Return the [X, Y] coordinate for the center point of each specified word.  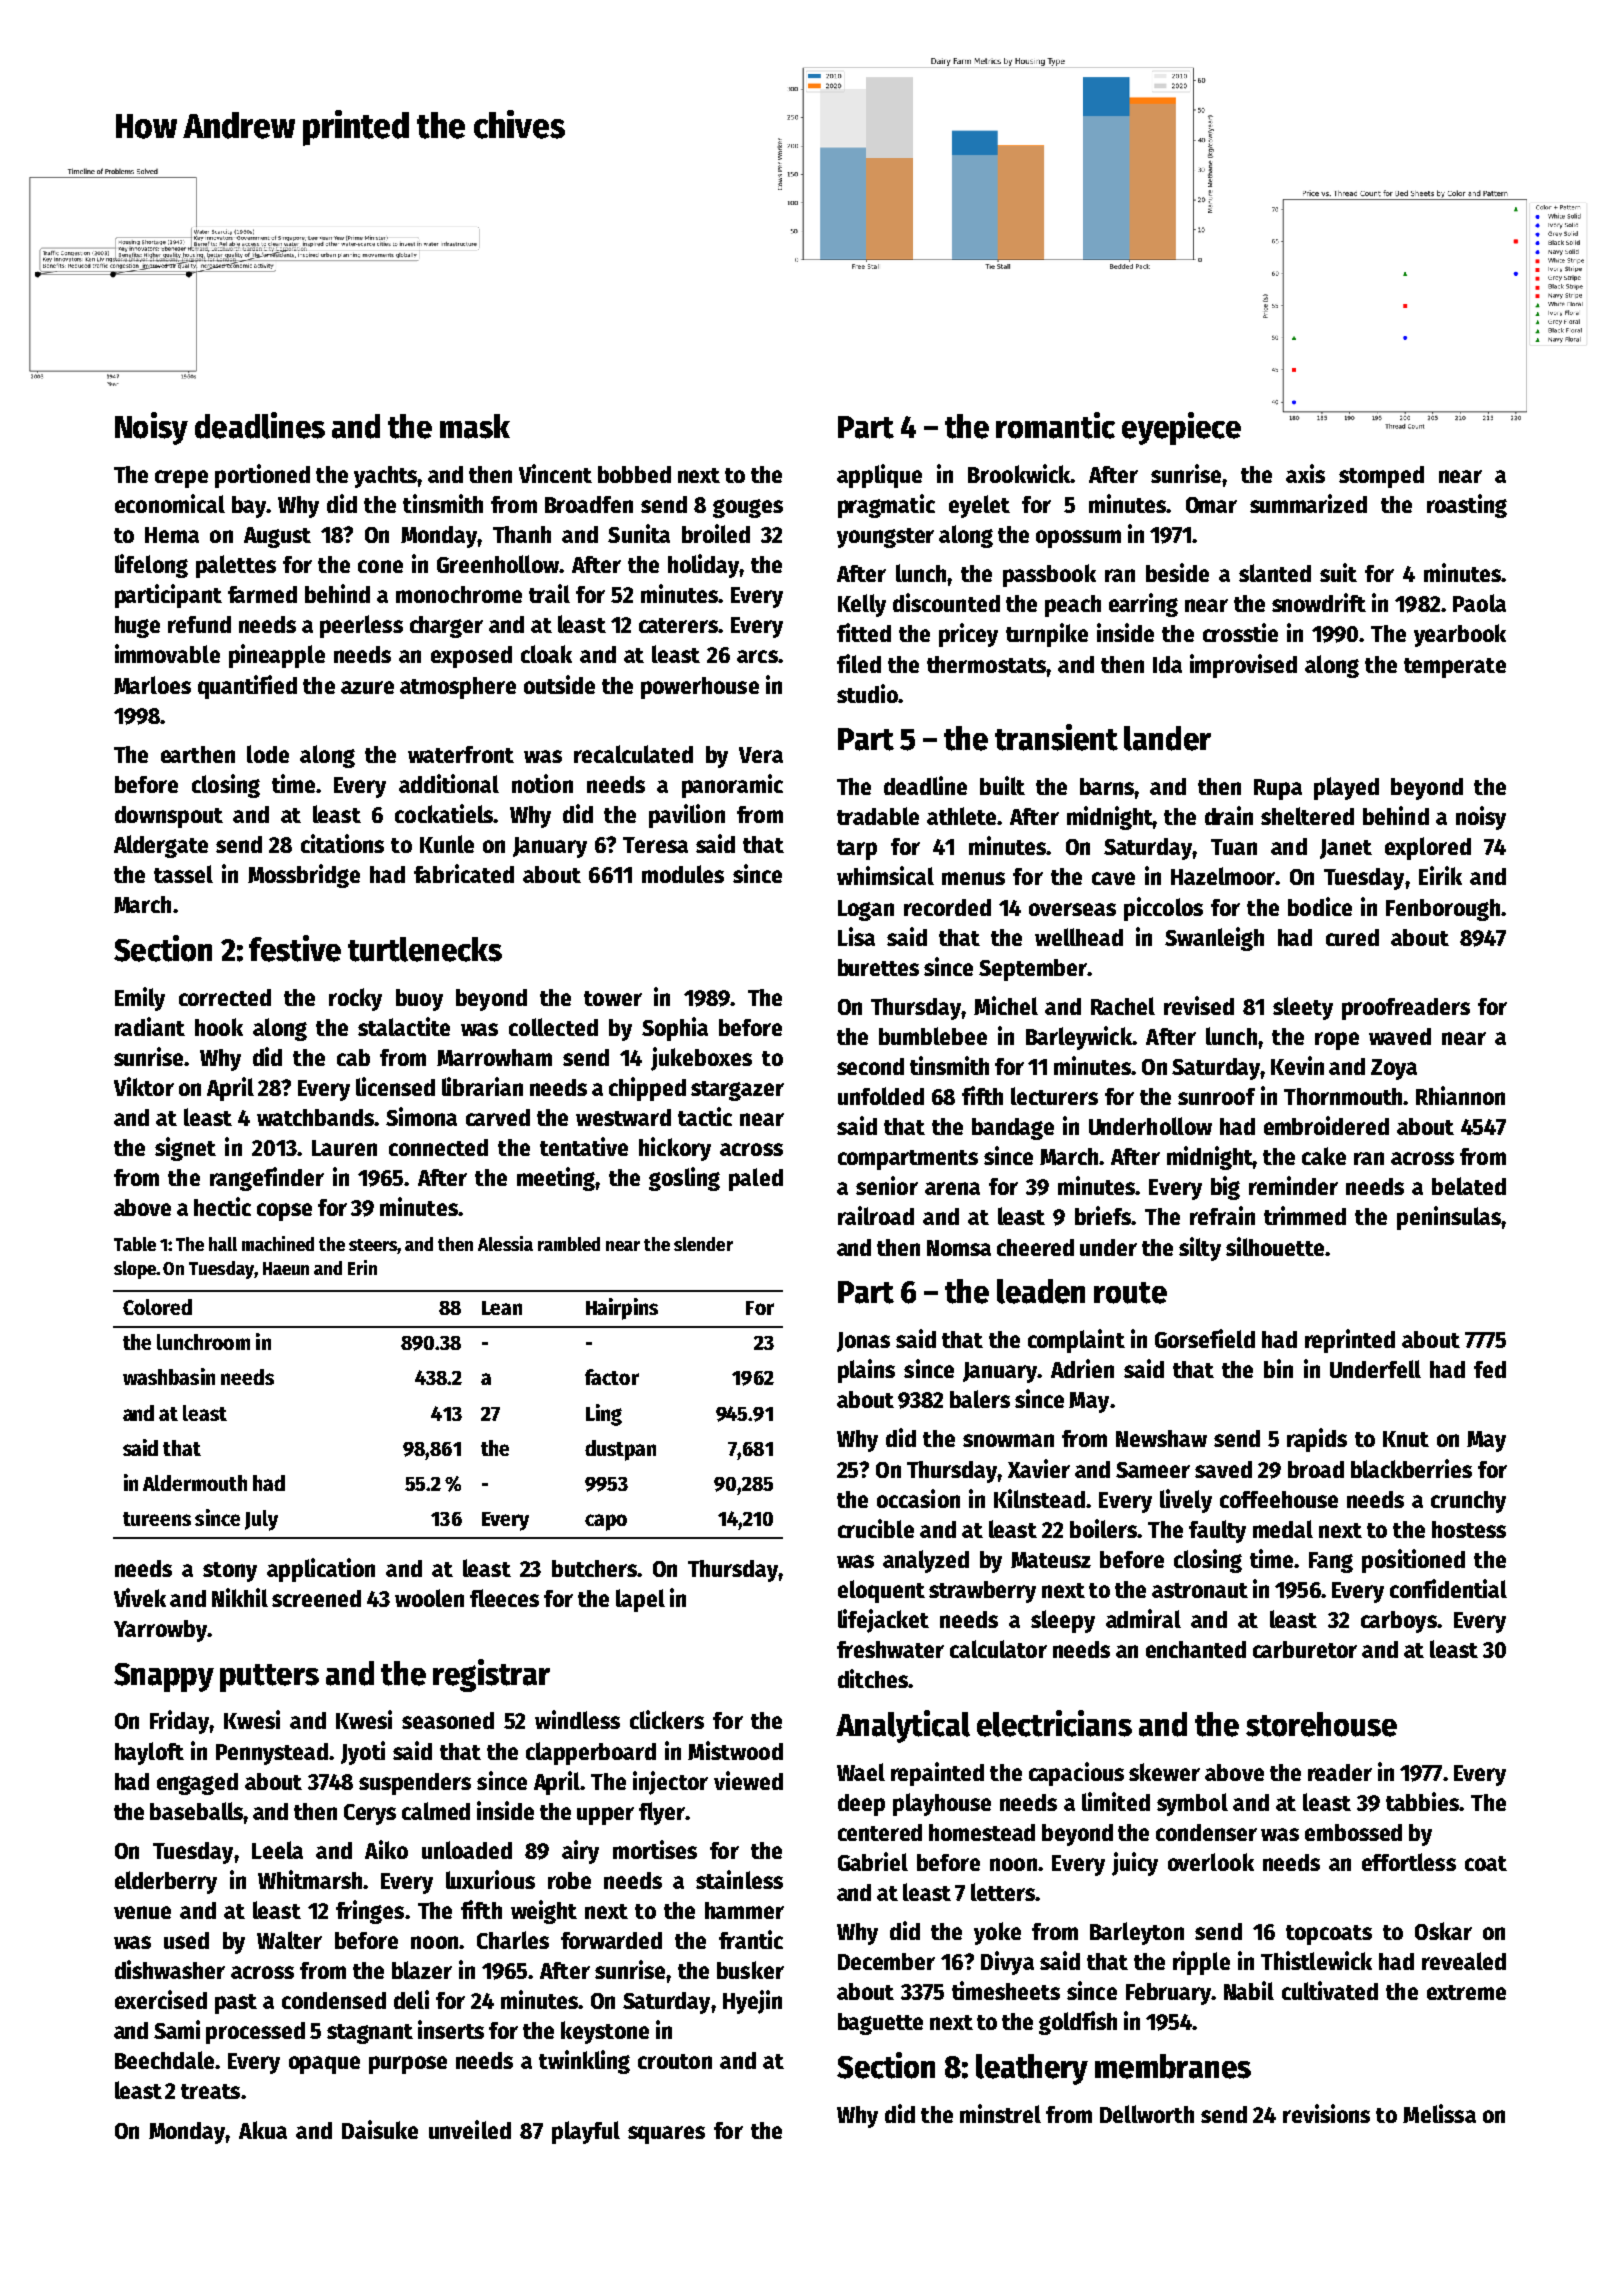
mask [475, 426]
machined [278, 1243]
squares [666, 2135]
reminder [1293, 1185]
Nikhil [240, 1597]
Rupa [1278, 789]
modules [683, 874]
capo [606, 1522]
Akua [263, 2130]
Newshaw [1161, 1438]
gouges [748, 508]
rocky [355, 999]
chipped [647, 1089]
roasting [1467, 506]
